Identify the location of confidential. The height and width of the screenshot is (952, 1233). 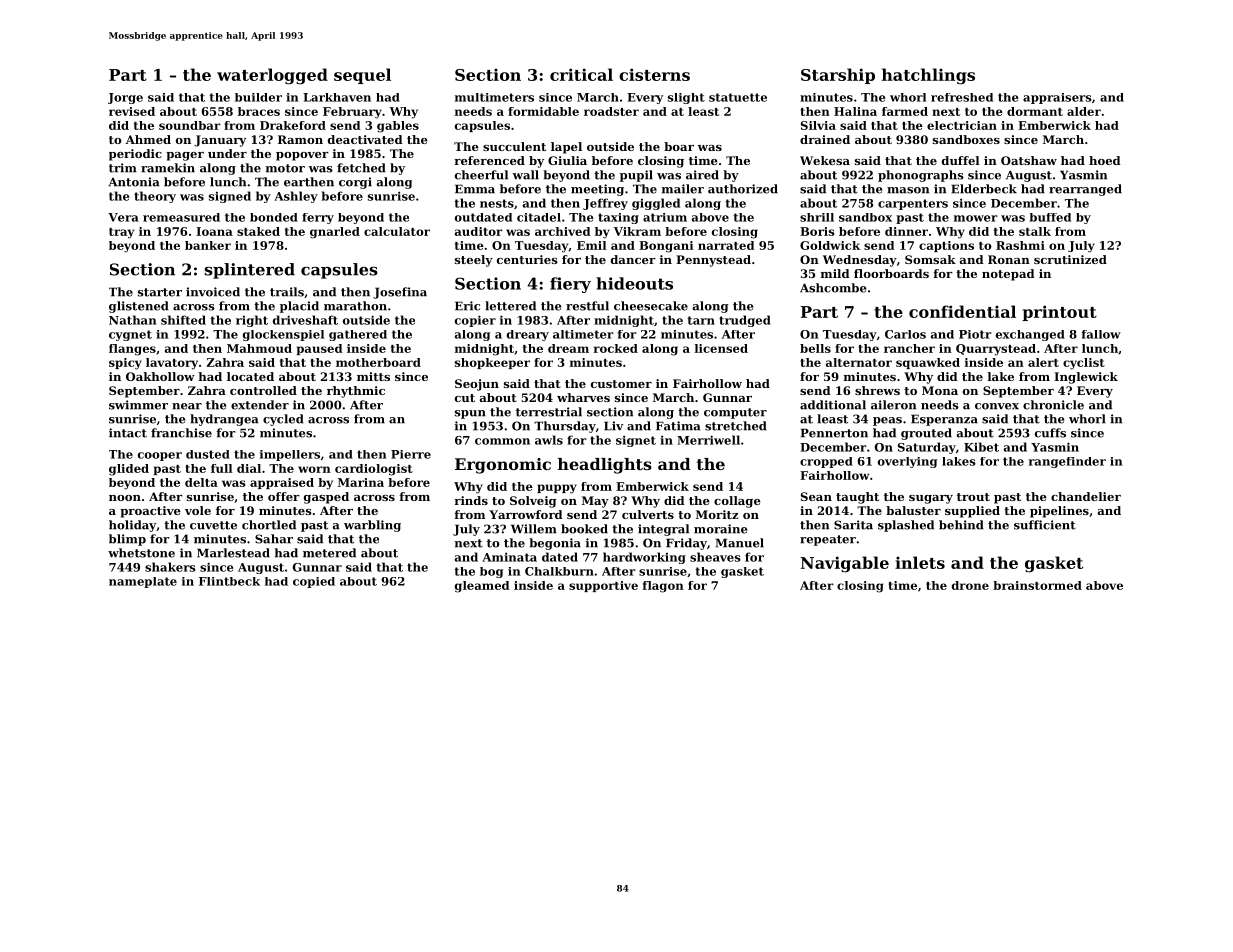
(962, 311).
